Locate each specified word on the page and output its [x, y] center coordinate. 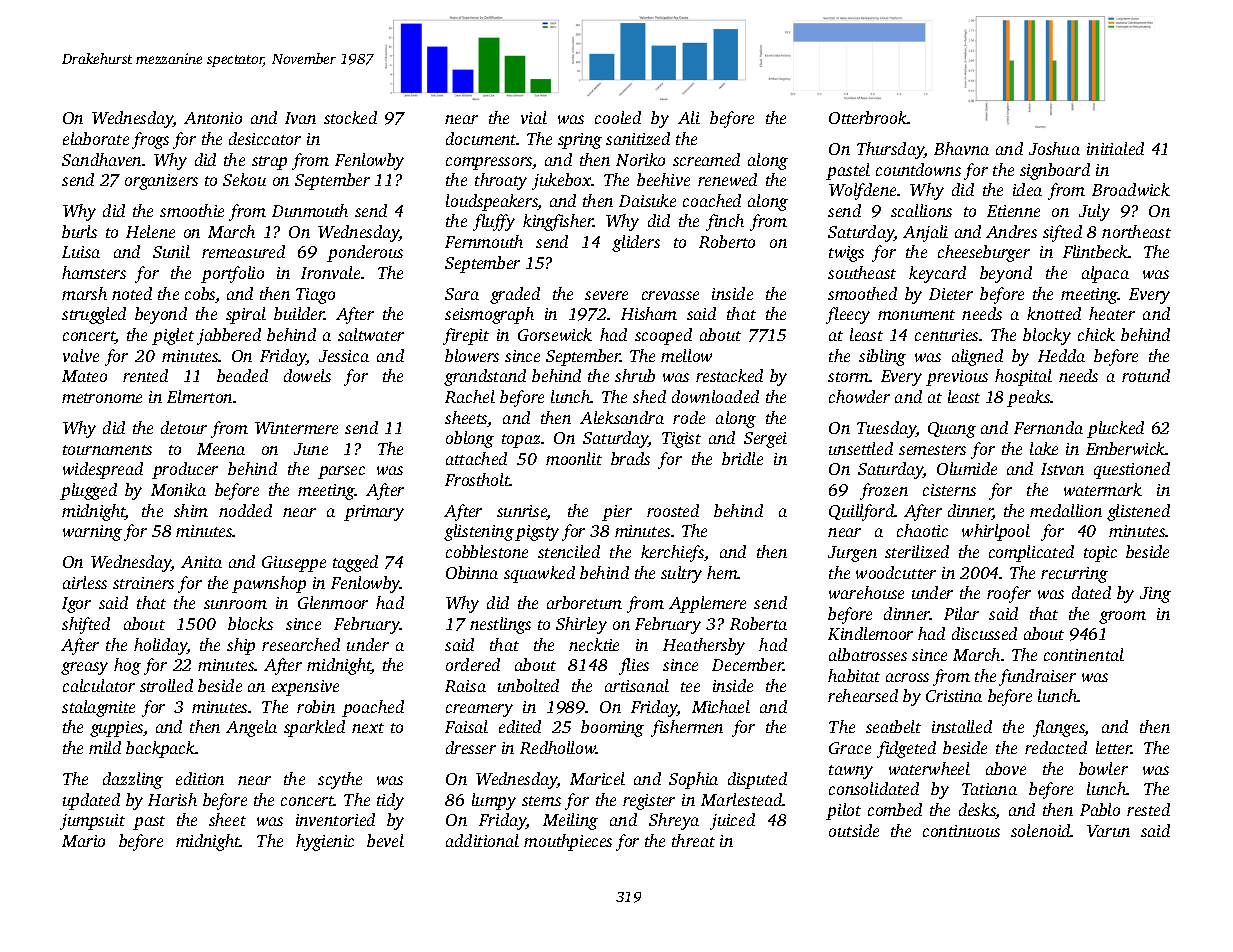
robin [316, 706]
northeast [1136, 231]
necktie [594, 644]
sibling [882, 357]
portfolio [232, 274]
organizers [161, 182]
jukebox [562, 181]
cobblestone [487, 551]
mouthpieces [568, 842]
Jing [1155, 595]
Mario [83, 841]
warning [92, 533]
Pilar [961, 613]
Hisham [649, 313]
